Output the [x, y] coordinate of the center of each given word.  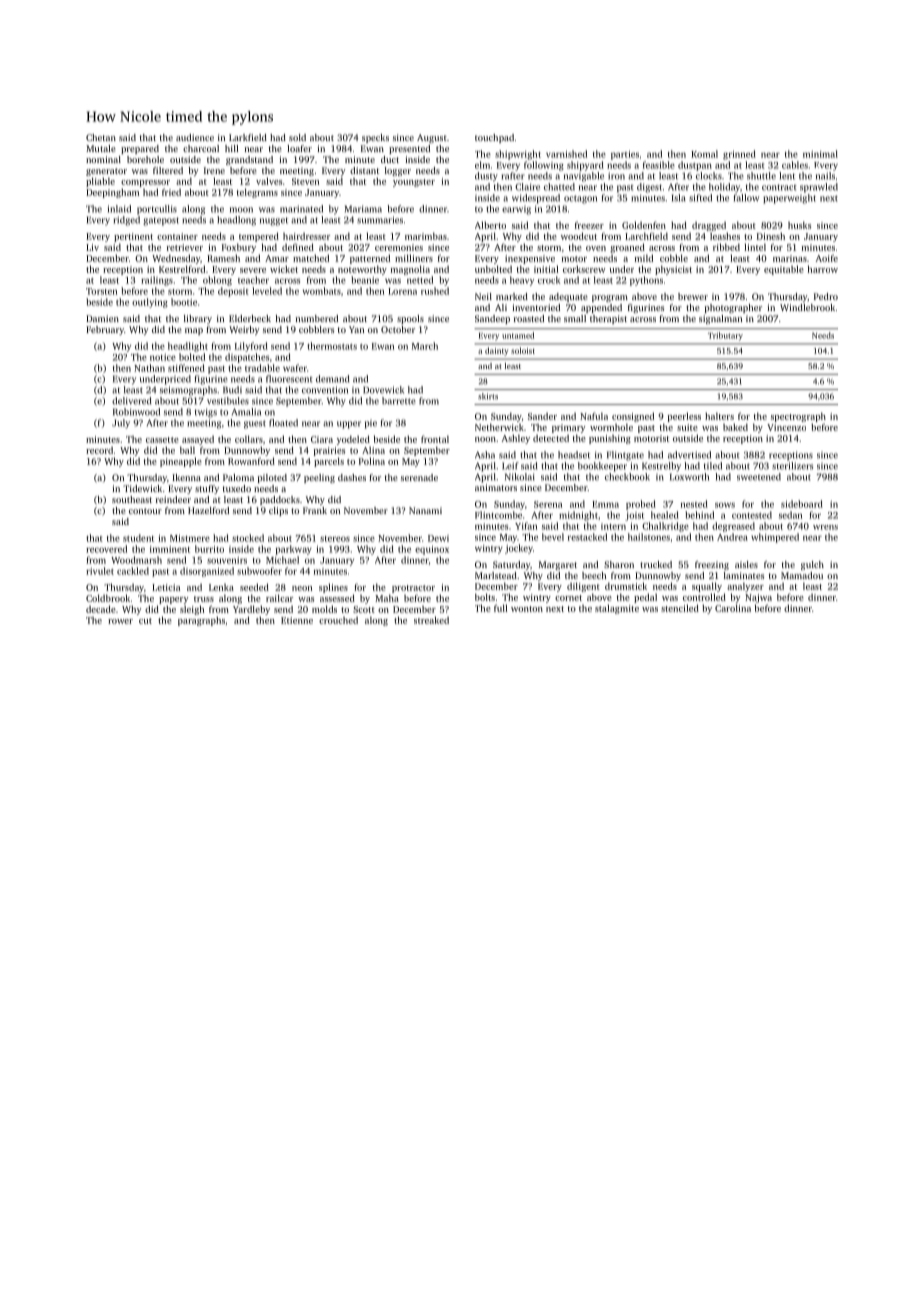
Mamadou [802, 575]
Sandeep [492, 319]
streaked [431, 620]
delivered [131, 401]
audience [195, 137]
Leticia [166, 587]
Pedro [826, 296]
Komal [704, 154]
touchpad [494, 138]
